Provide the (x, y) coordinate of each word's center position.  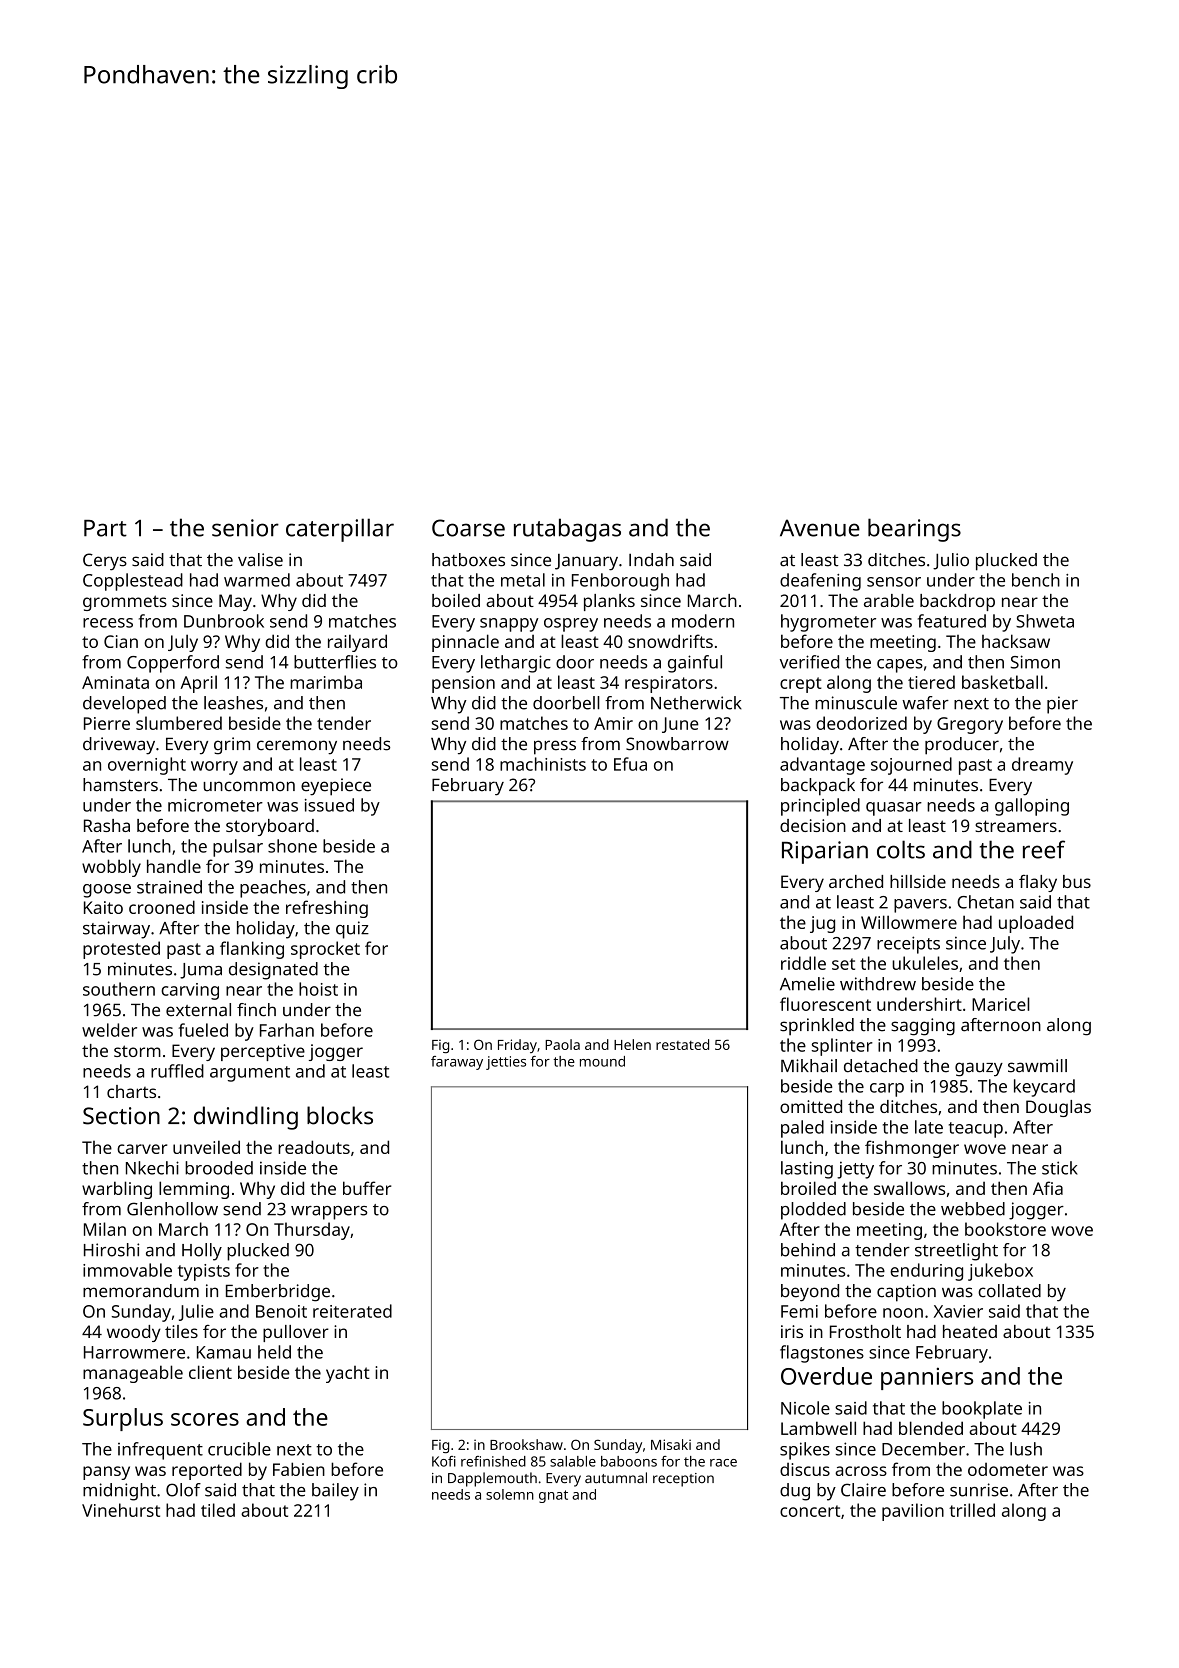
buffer (367, 1188)
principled (820, 807)
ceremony (297, 747)
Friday (517, 1046)
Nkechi (152, 1168)
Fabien (299, 1469)
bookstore (1005, 1229)
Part (105, 528)
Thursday (312, 1231)
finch (256, 1010)
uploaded (1036, 924)
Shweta (1045, 621)
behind (808, 1250)
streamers (1016, 826)
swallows (909, 1188)
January (586, 562)
